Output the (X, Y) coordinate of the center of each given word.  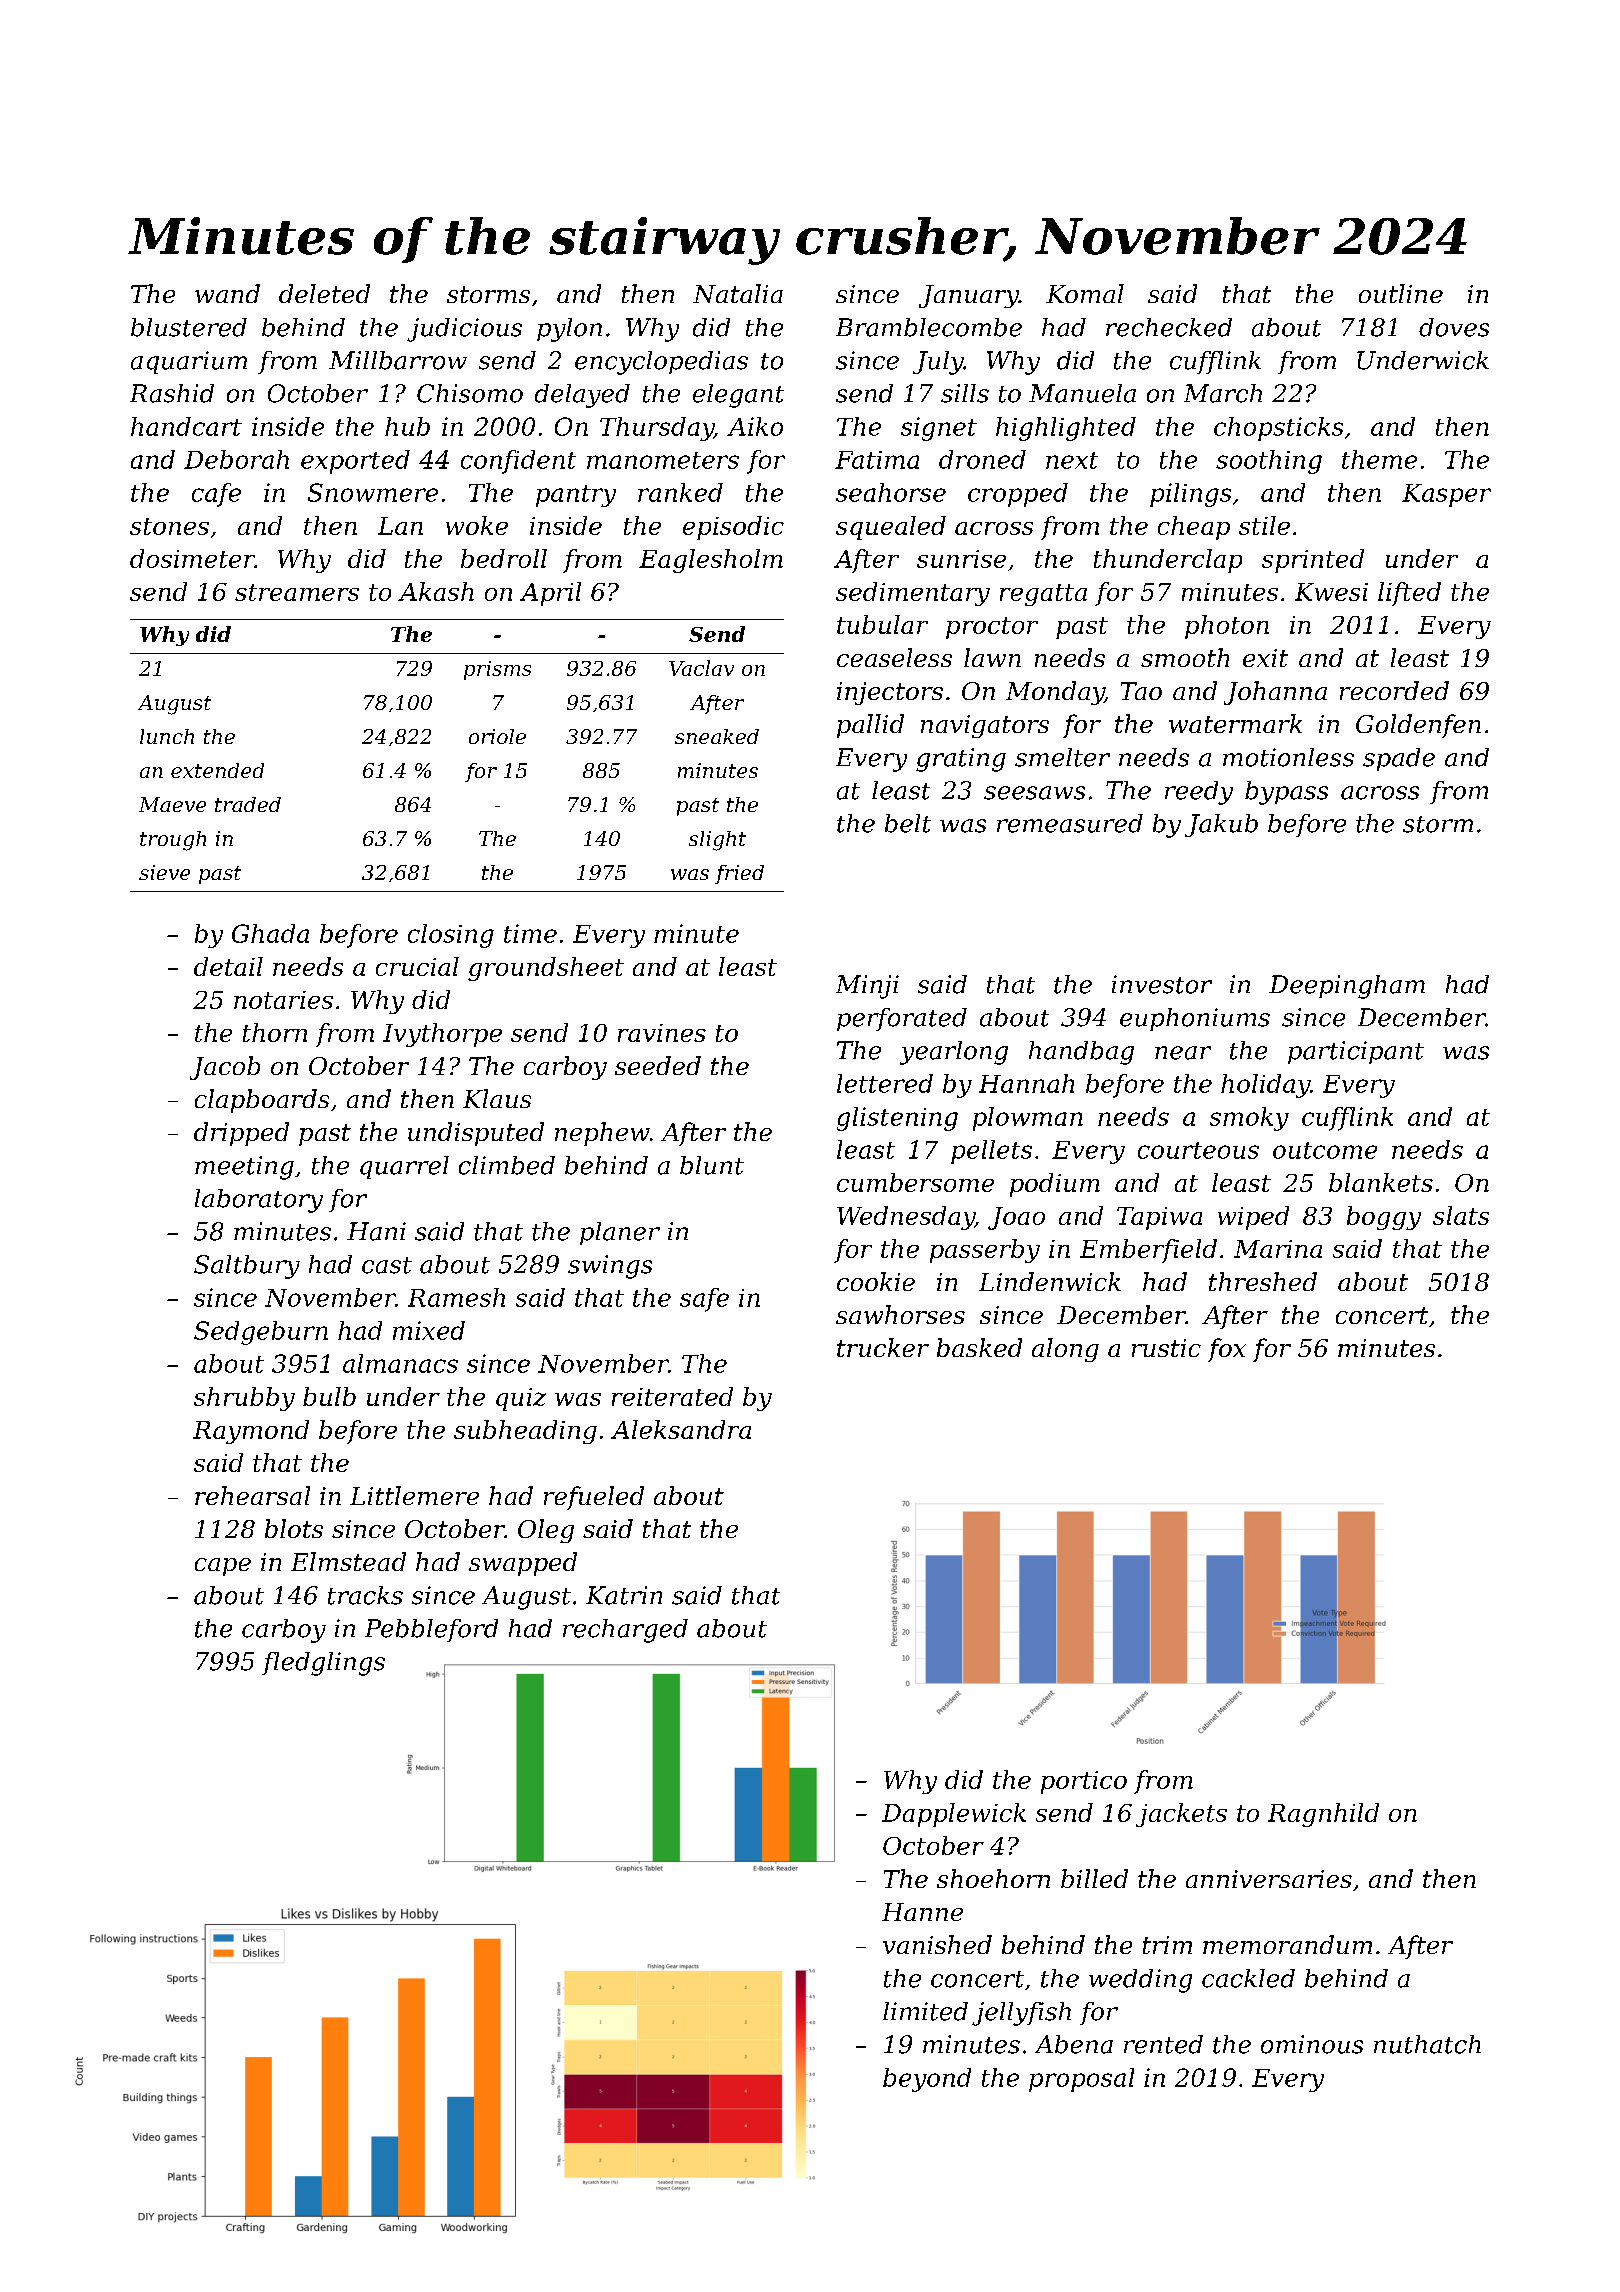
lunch (167, 736)
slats (1461, 1215)
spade (1399, 759)
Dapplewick (954, 1815)
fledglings (323, 1664)
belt (908, 823)
